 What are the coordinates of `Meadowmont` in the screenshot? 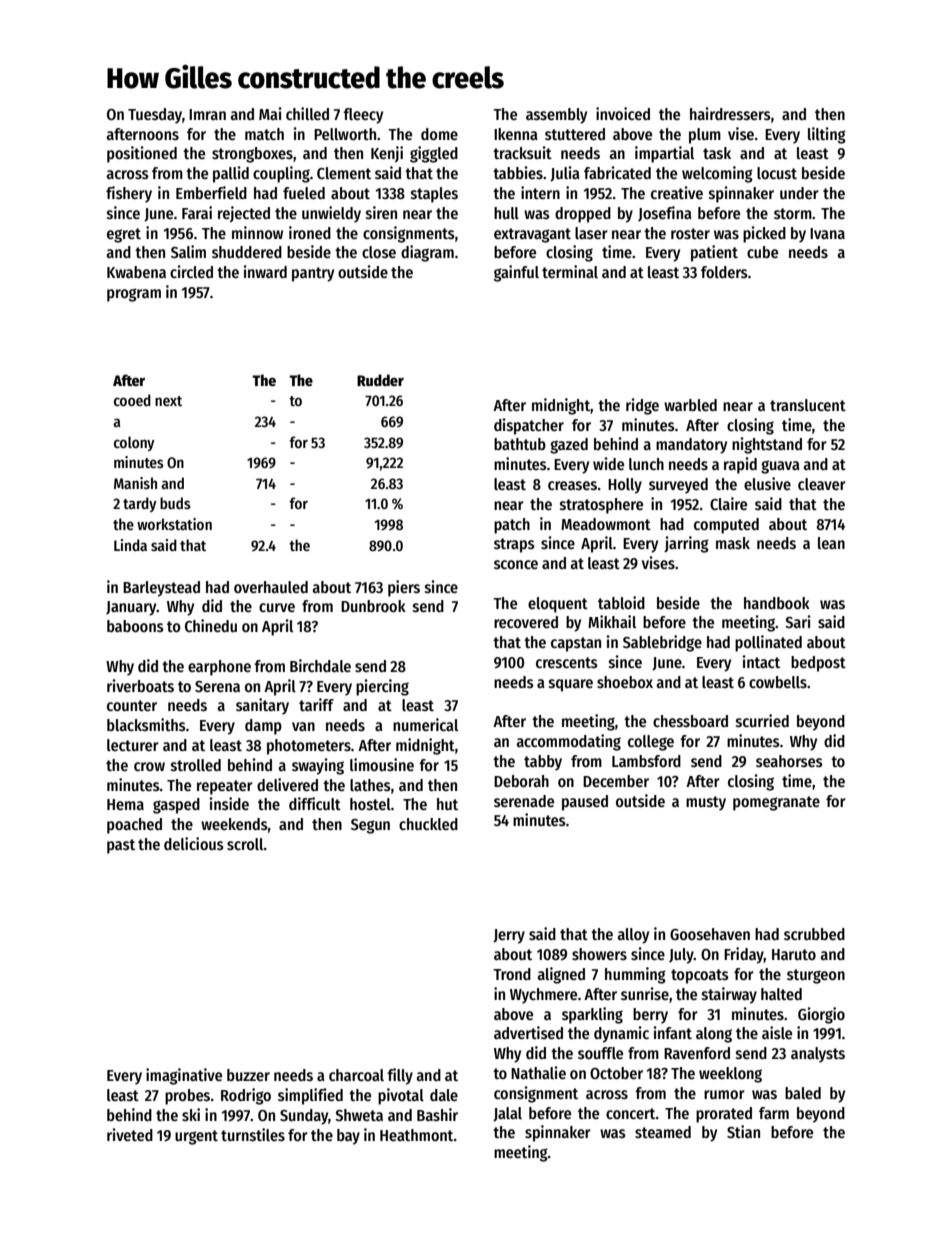 It's located at (606, 524).
